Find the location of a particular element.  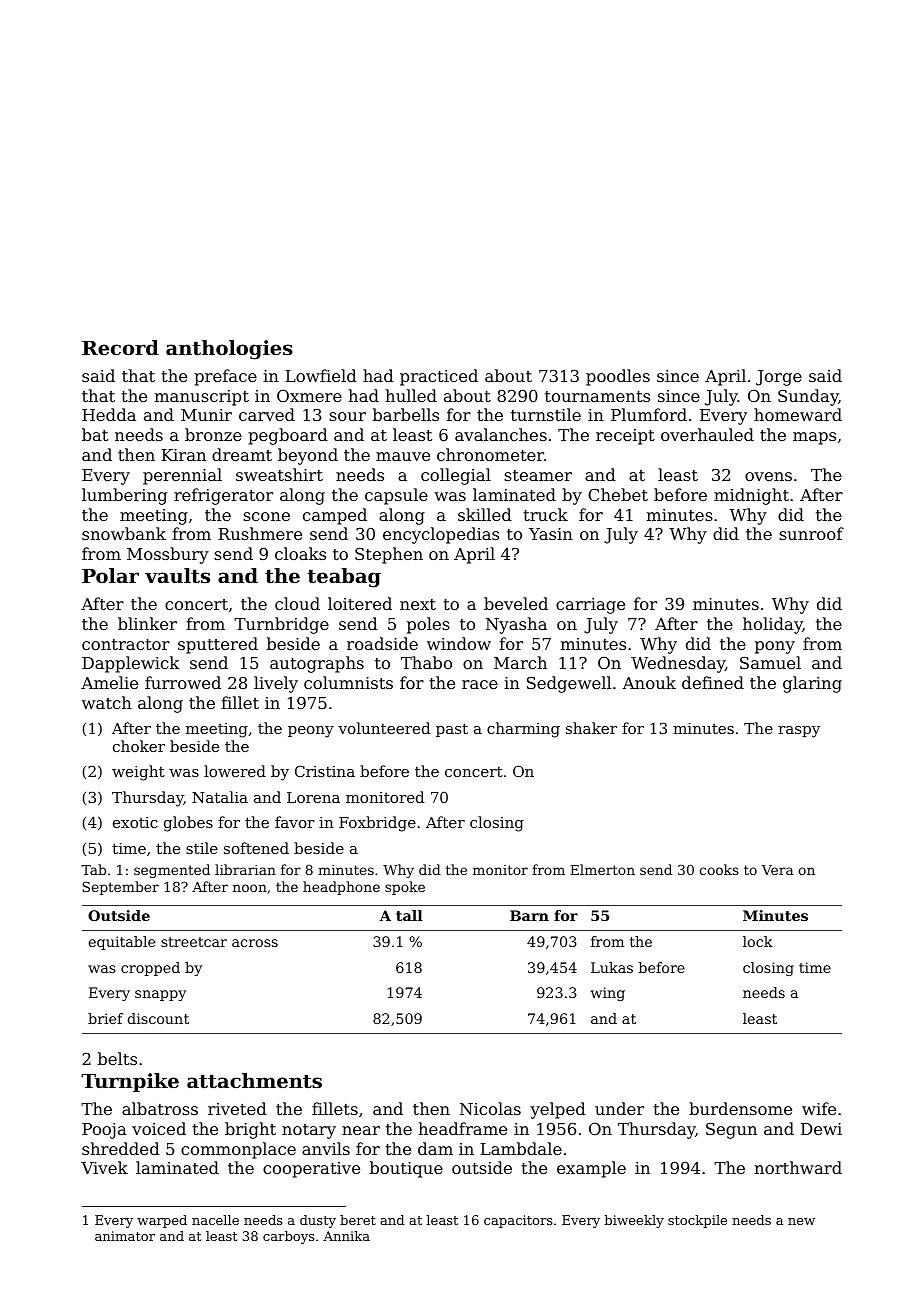

Vera is located at coordinates (778, 870).
